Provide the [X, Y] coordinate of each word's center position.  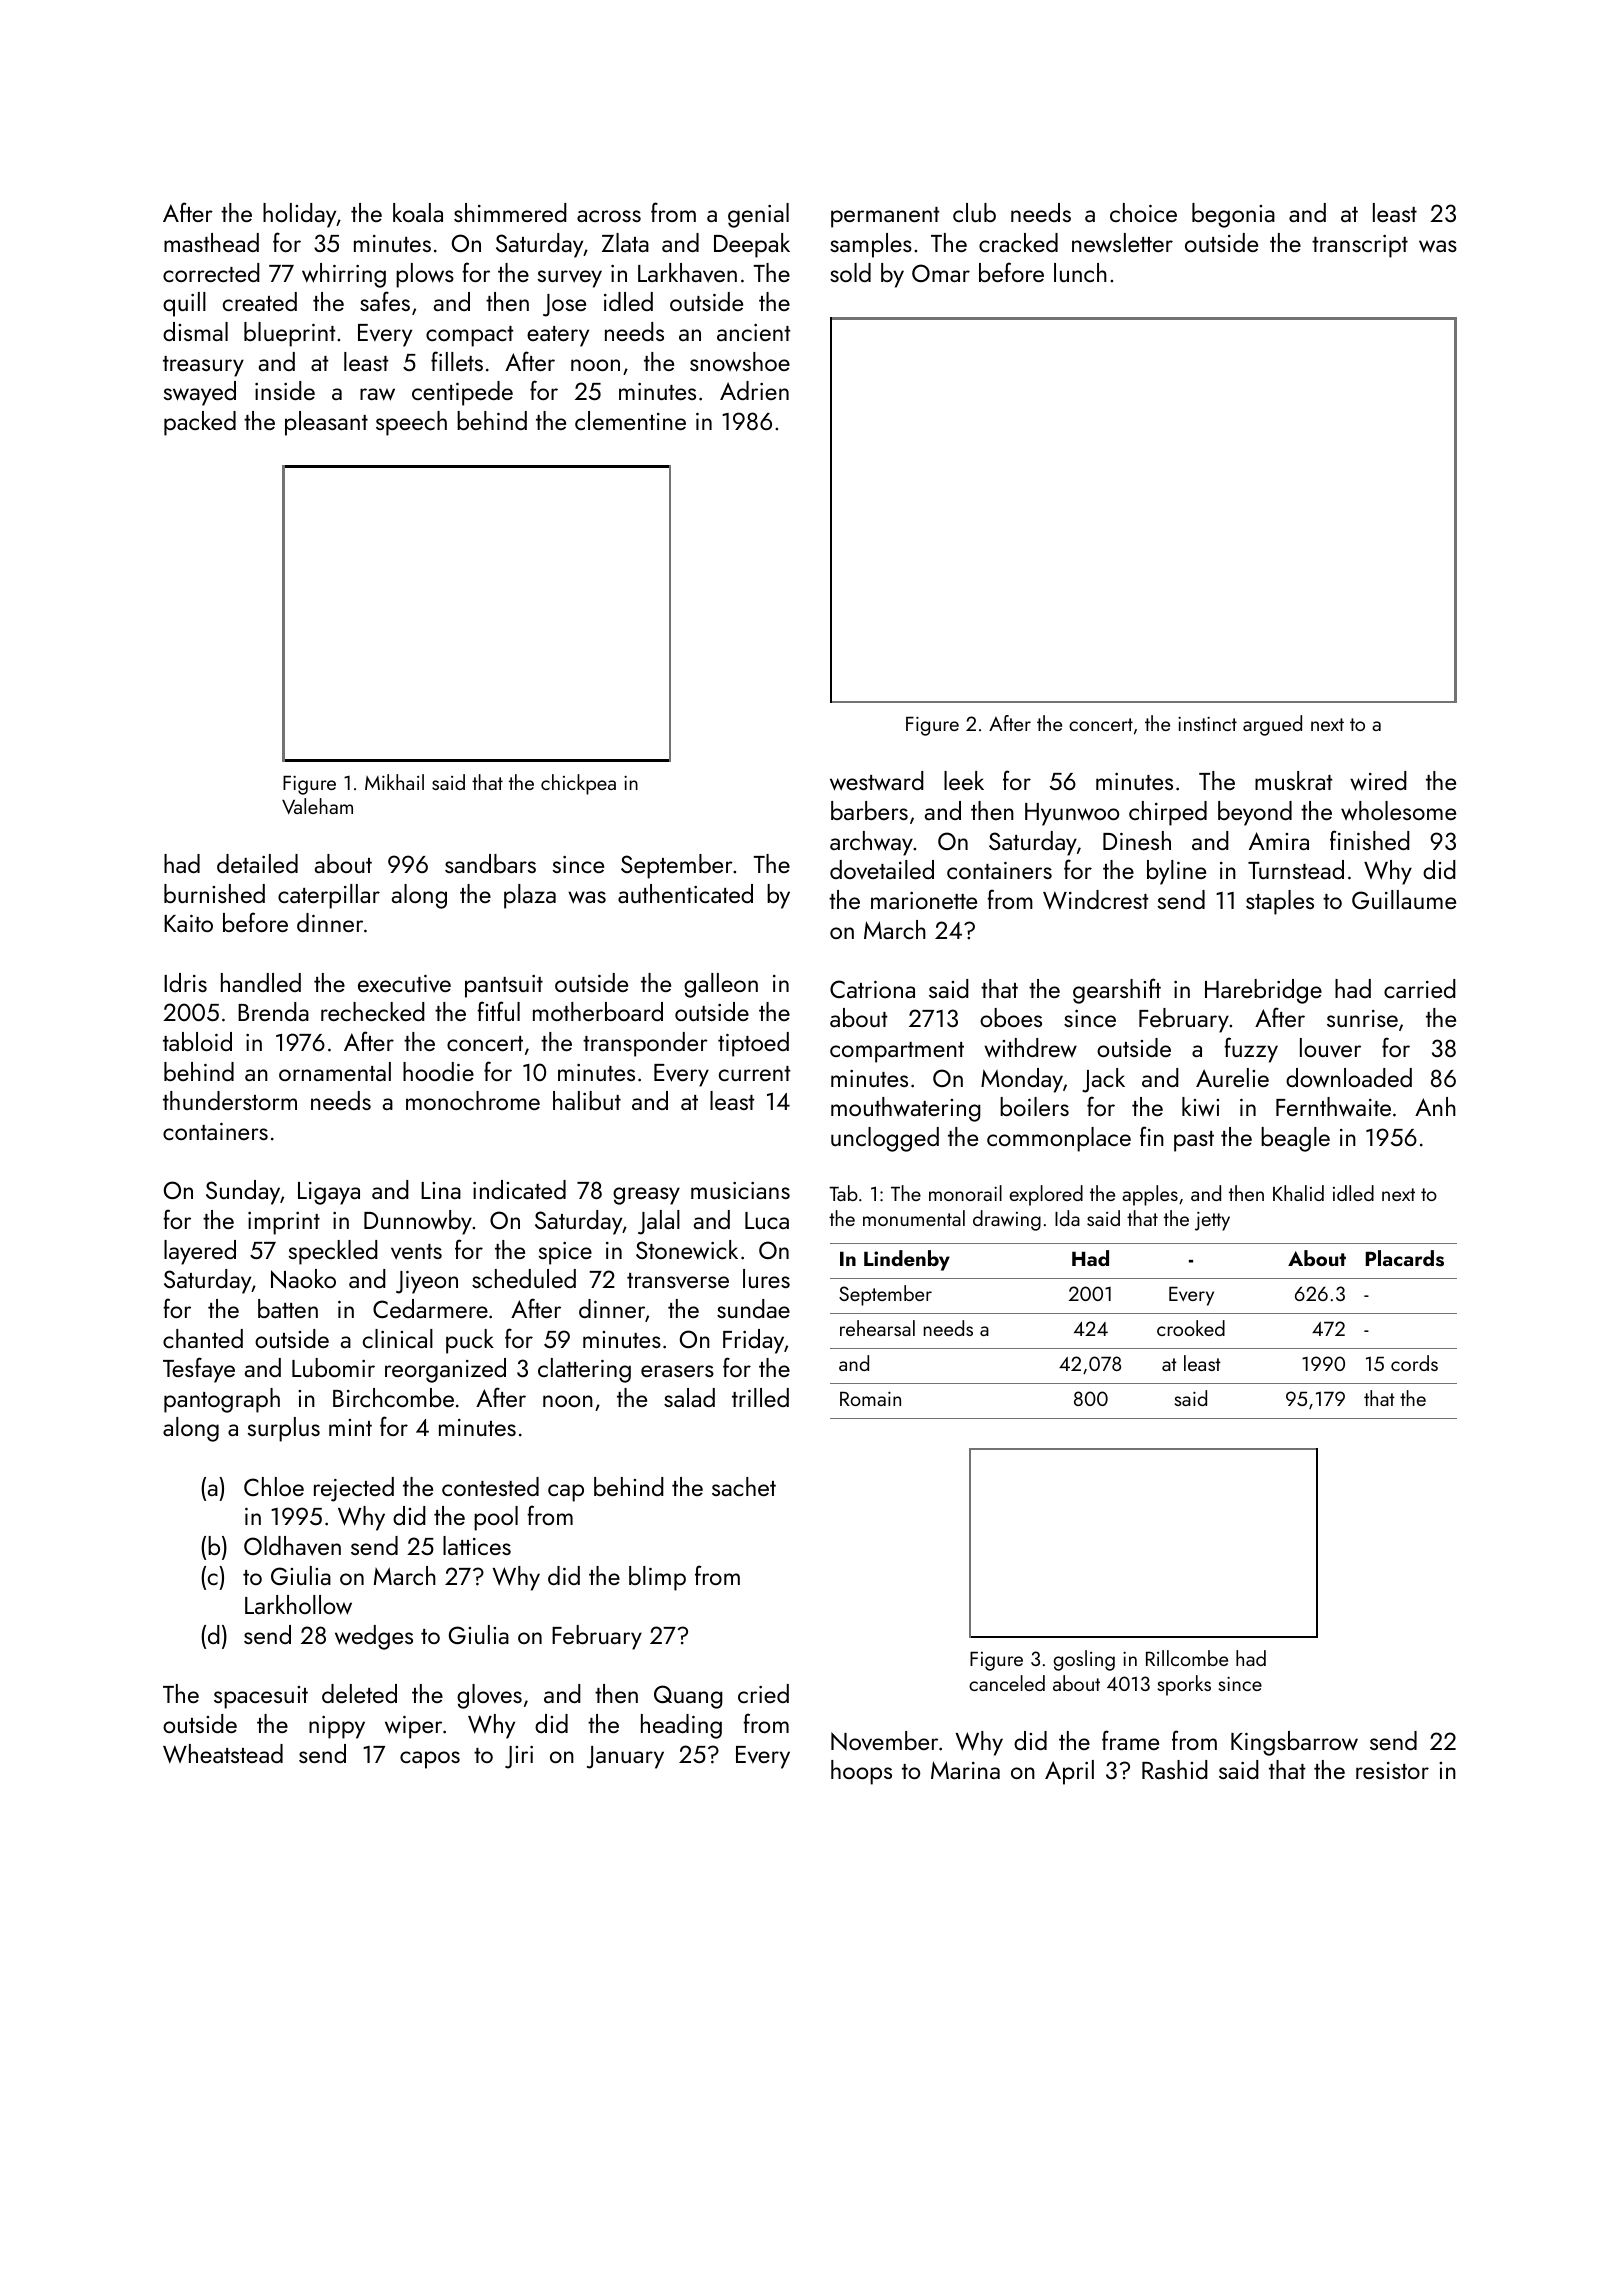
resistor [1392, 1770]
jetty [1212, 1221]
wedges [374, 1637]
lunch [1080, 272]
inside [285, 390]
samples [871, 245]
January [625, 1757]
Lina [441, 1190]
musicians [740, 1190]
